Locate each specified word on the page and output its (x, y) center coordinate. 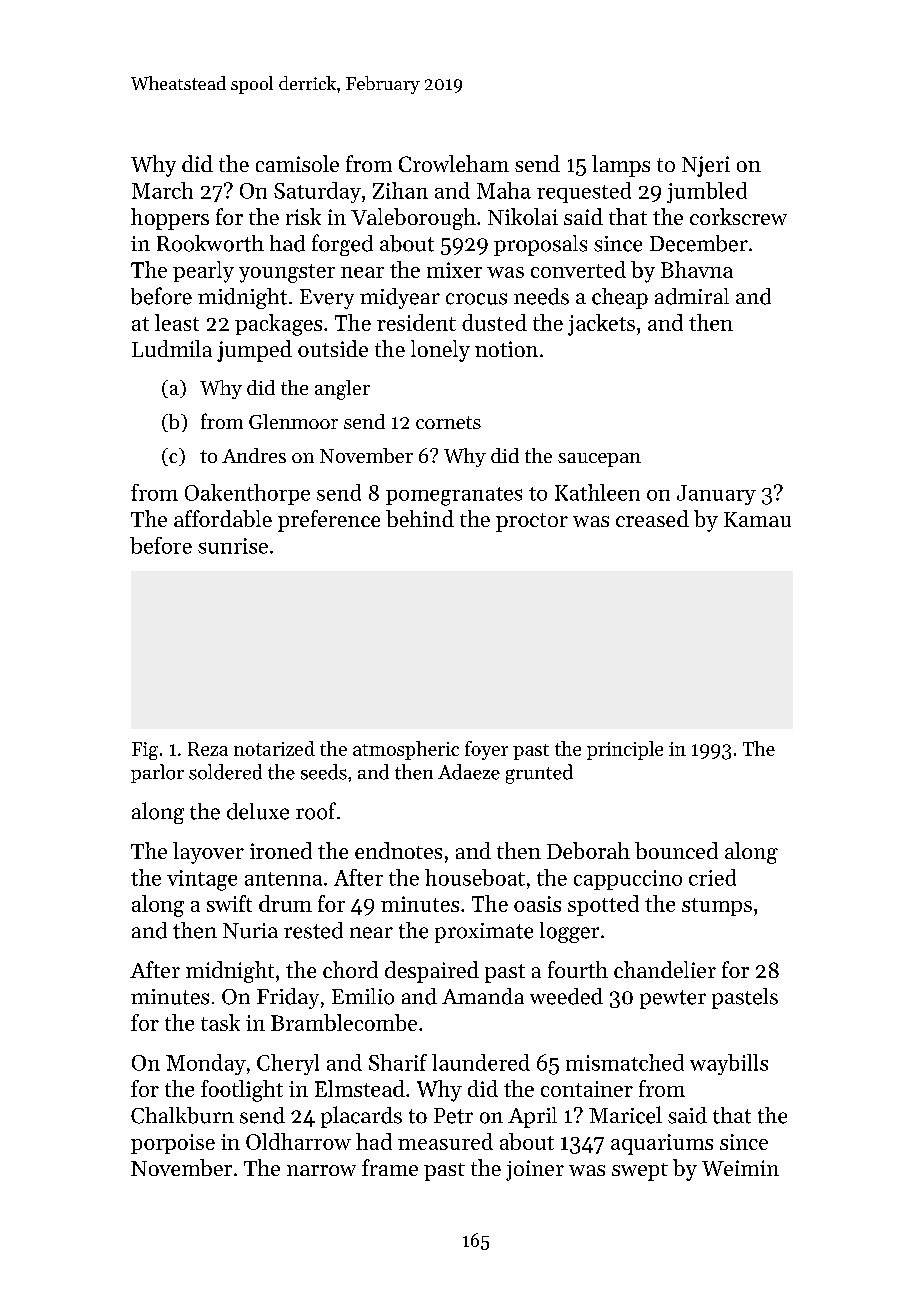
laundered (481, 1062)
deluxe (258, 811)
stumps (717, 907)
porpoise (173, 1144)
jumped (254, 351)
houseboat (475, 877)
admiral (692, 296)
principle (625, 750)
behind (420, 518)
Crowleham (454, 163)
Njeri (706, 166)
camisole (297, 163)
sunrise (233, 546)
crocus (476, 299)
